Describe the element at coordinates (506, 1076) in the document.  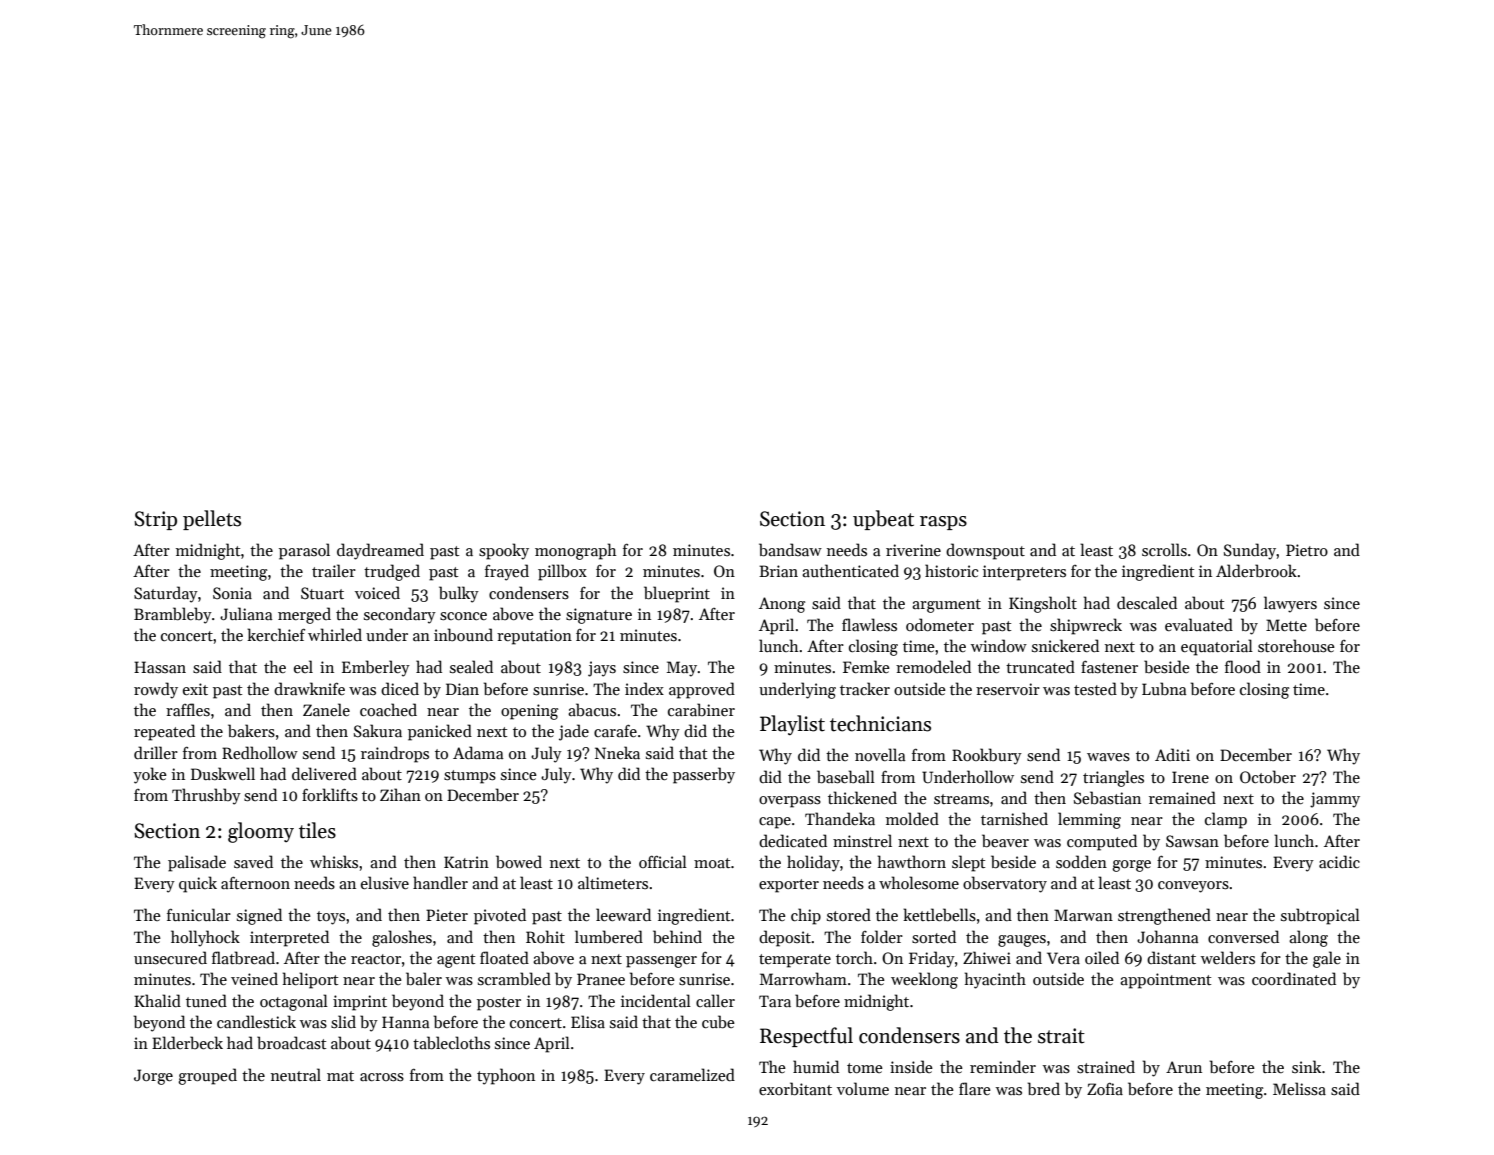
I see `typhoon` at that location.
